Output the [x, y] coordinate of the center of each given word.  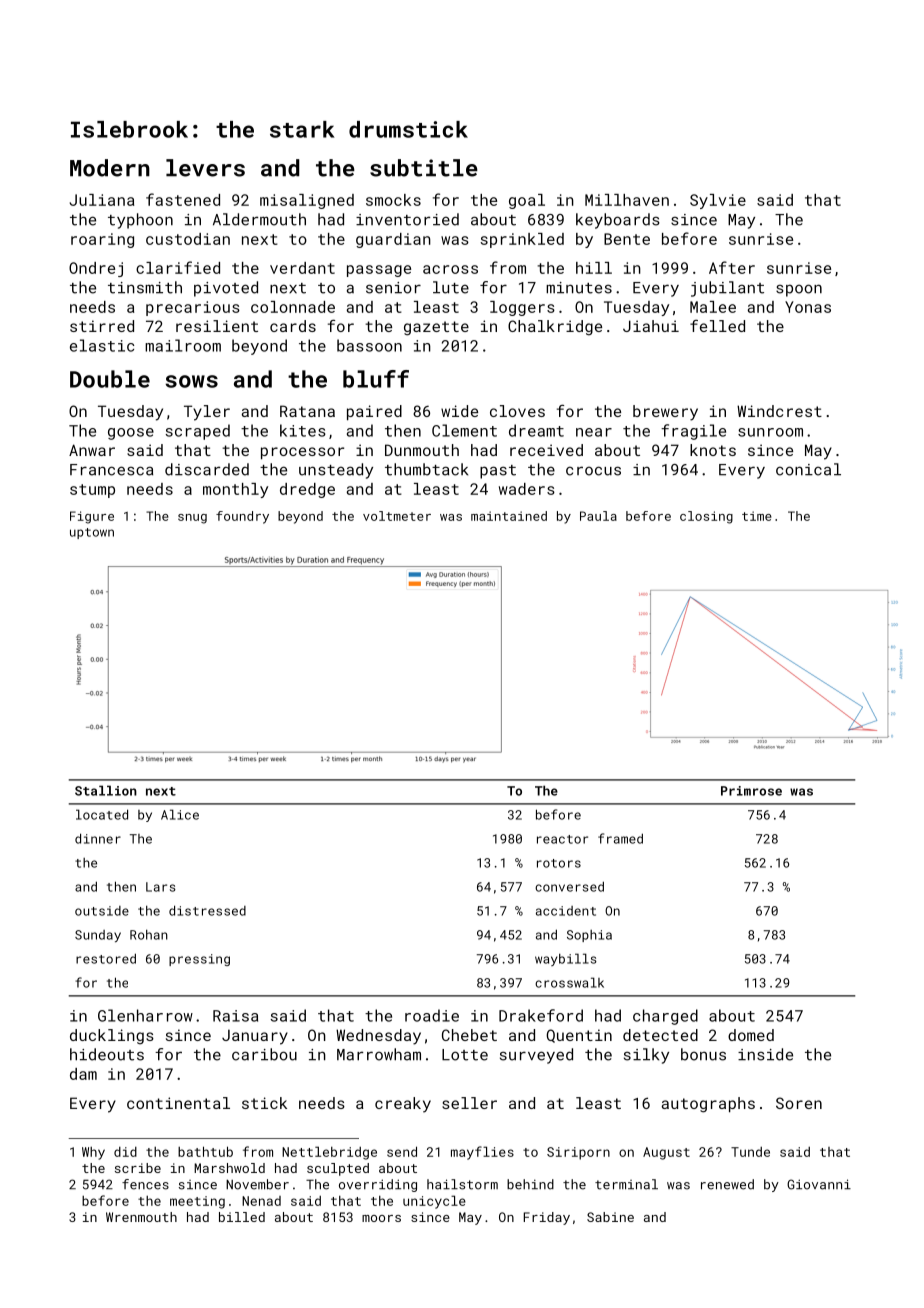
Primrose [751, 791]
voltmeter [397, 516]
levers [205, 168]
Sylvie [718, 201]
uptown [92, 533]
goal [527, 201]
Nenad [261, 1201]
